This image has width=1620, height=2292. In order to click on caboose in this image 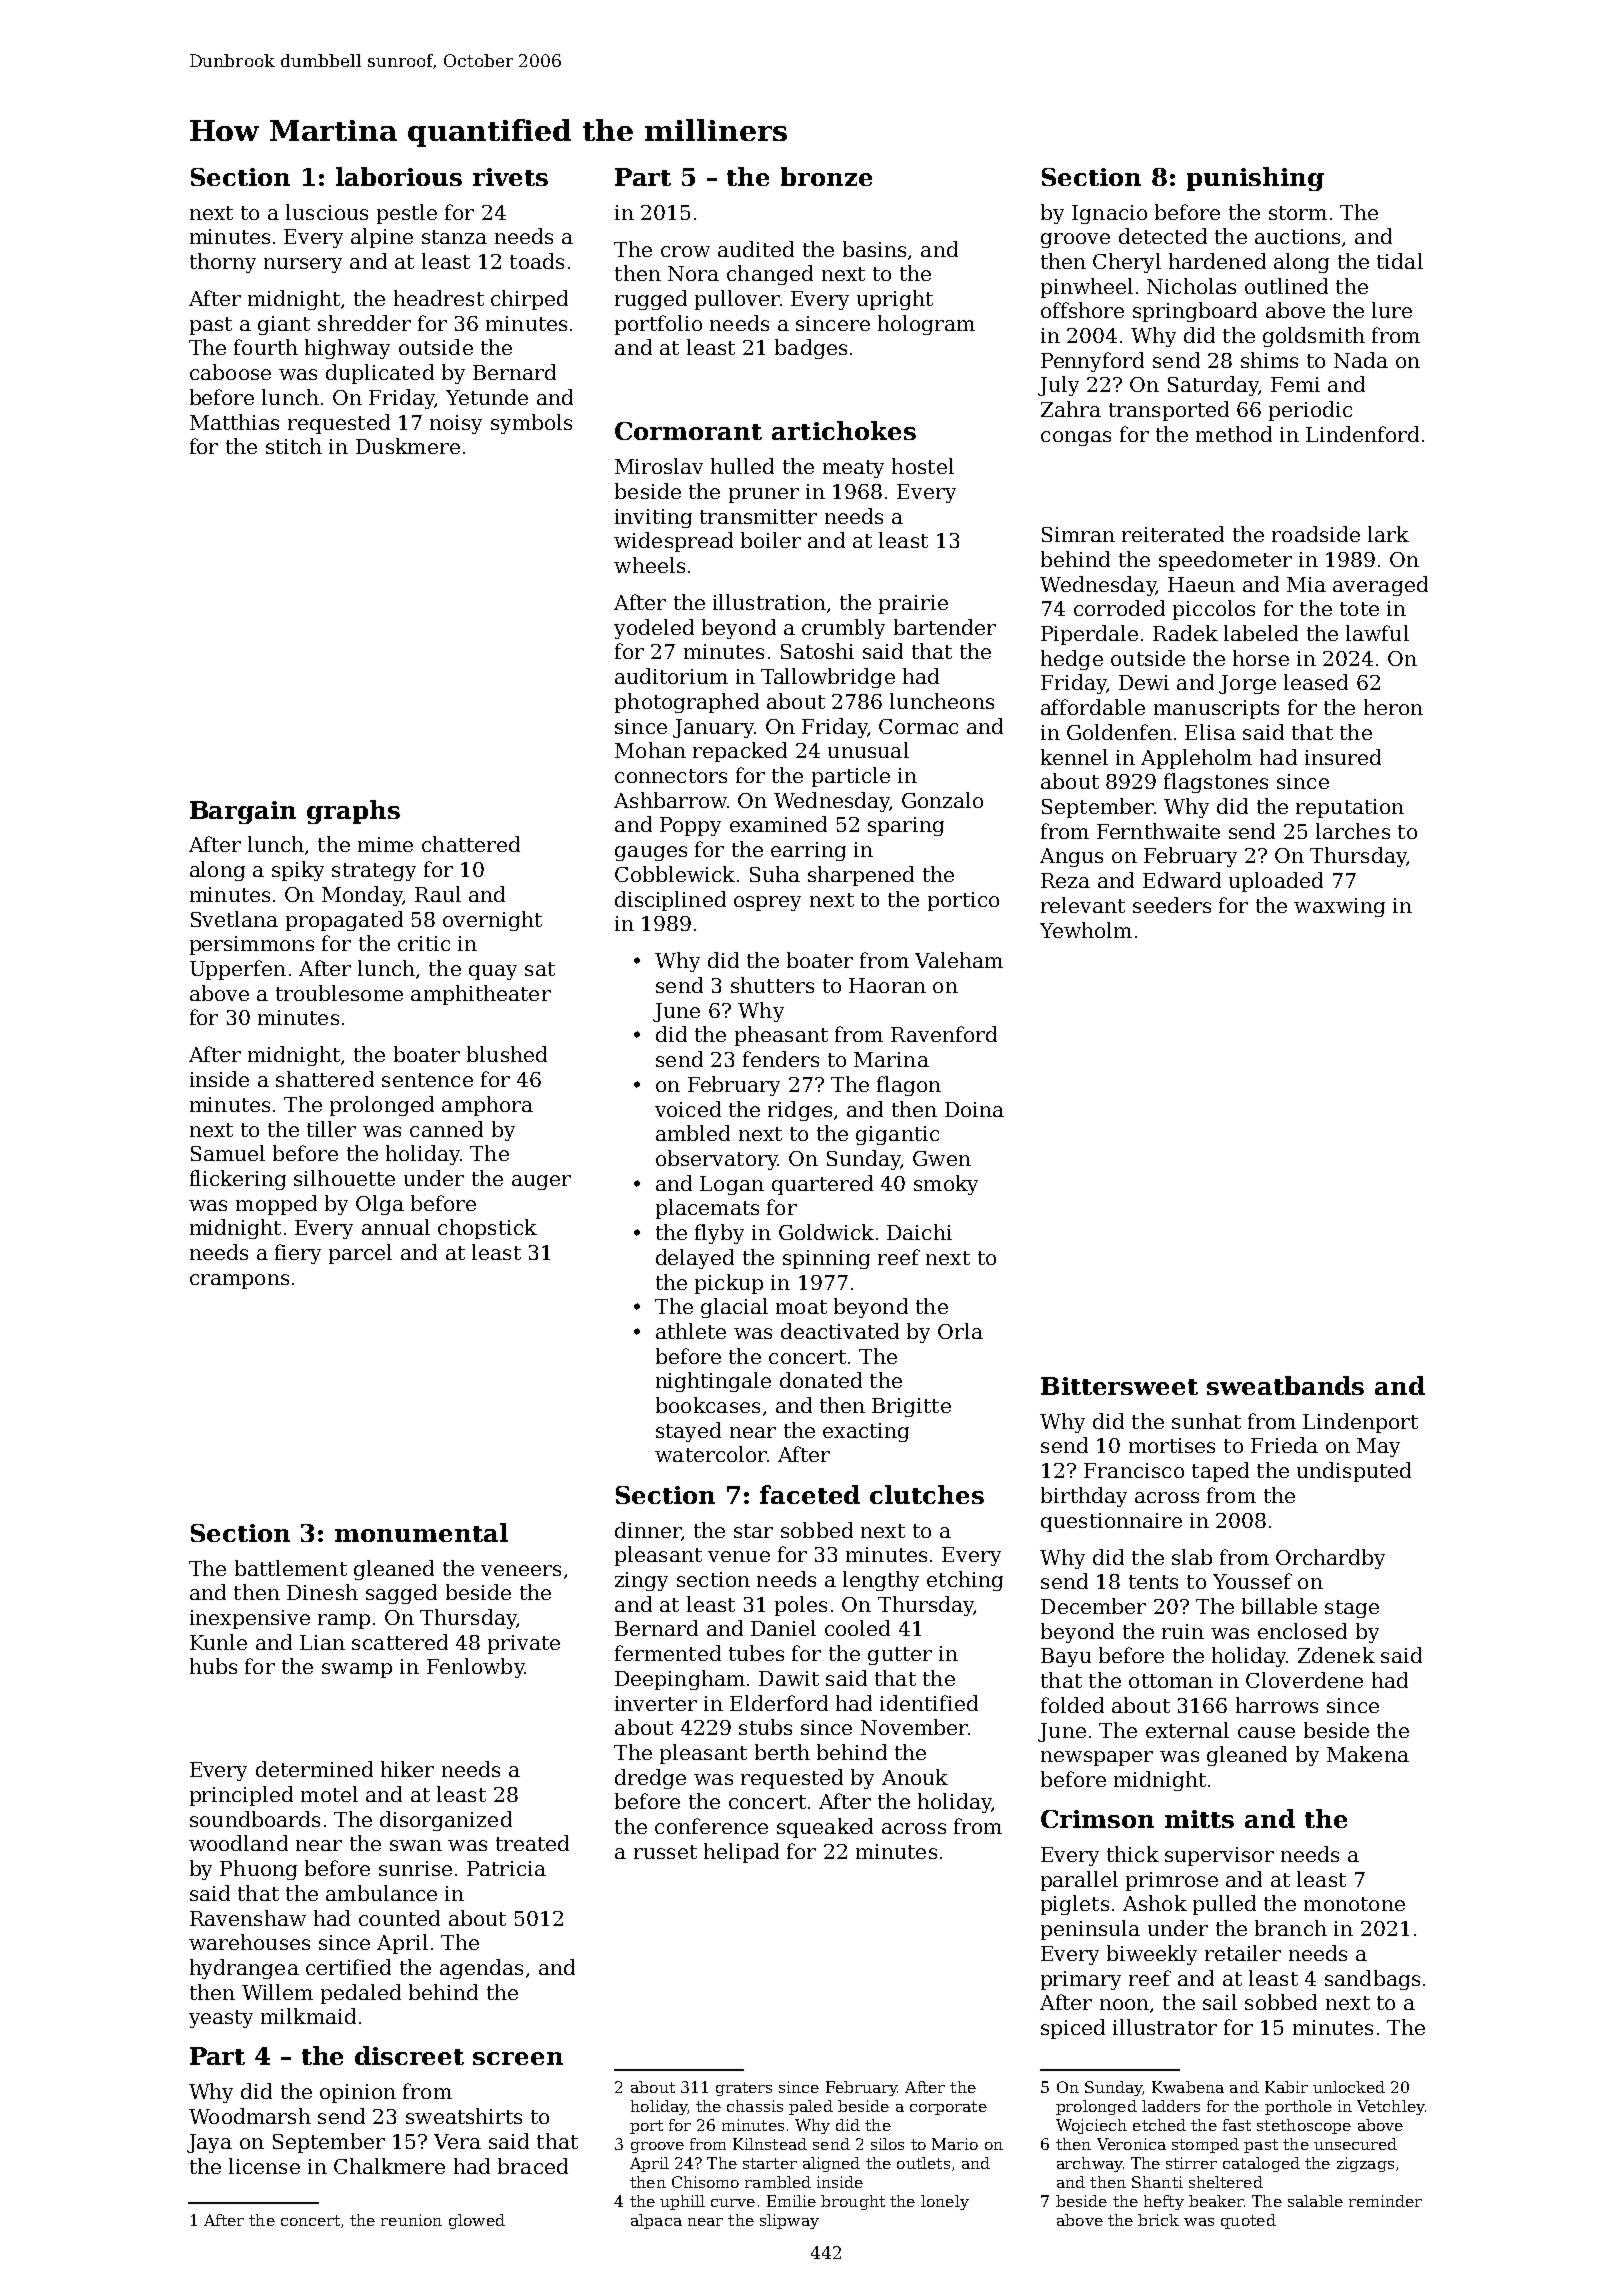, I will do `click(230, 372)`.
